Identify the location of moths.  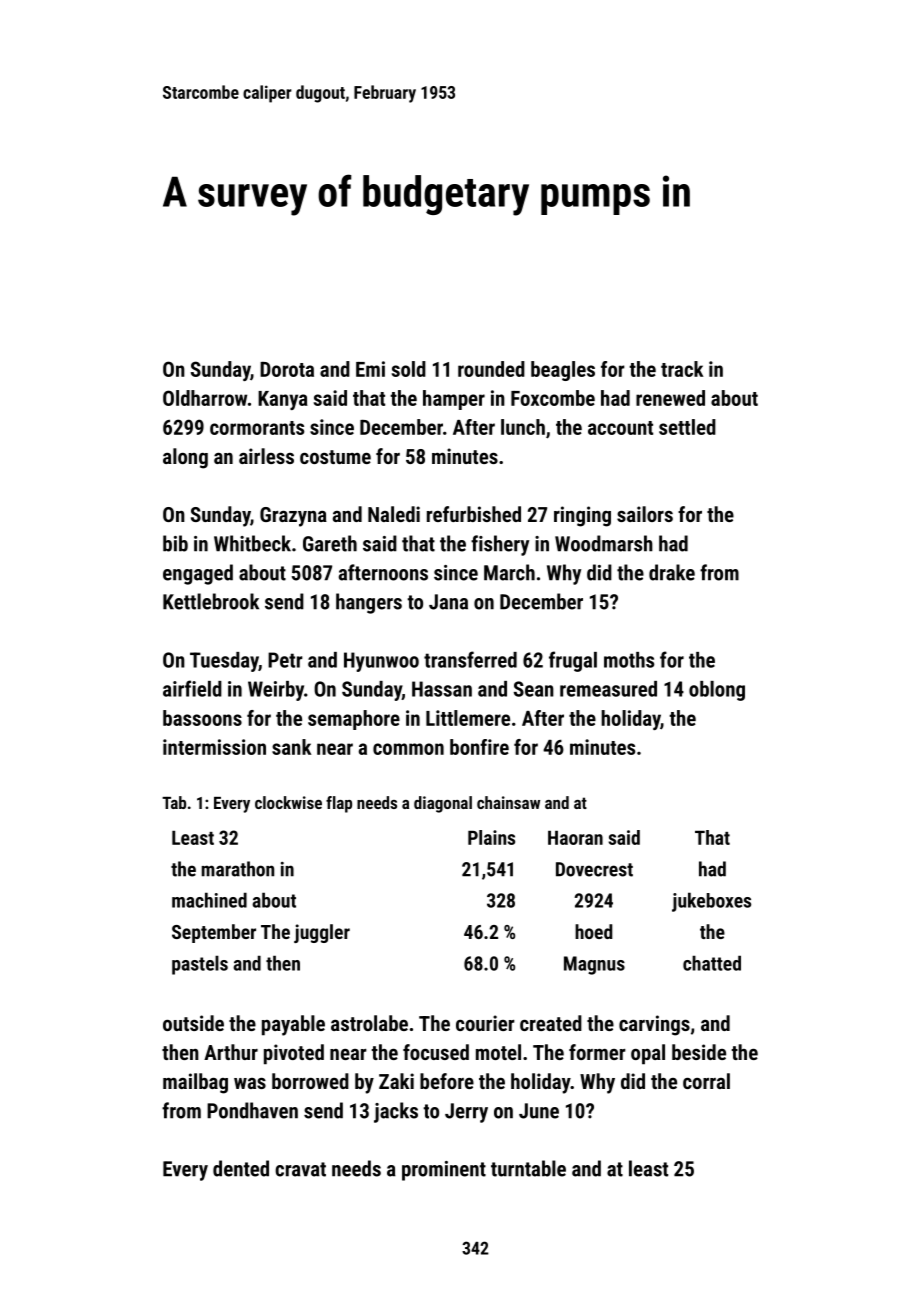
(629, 660).
